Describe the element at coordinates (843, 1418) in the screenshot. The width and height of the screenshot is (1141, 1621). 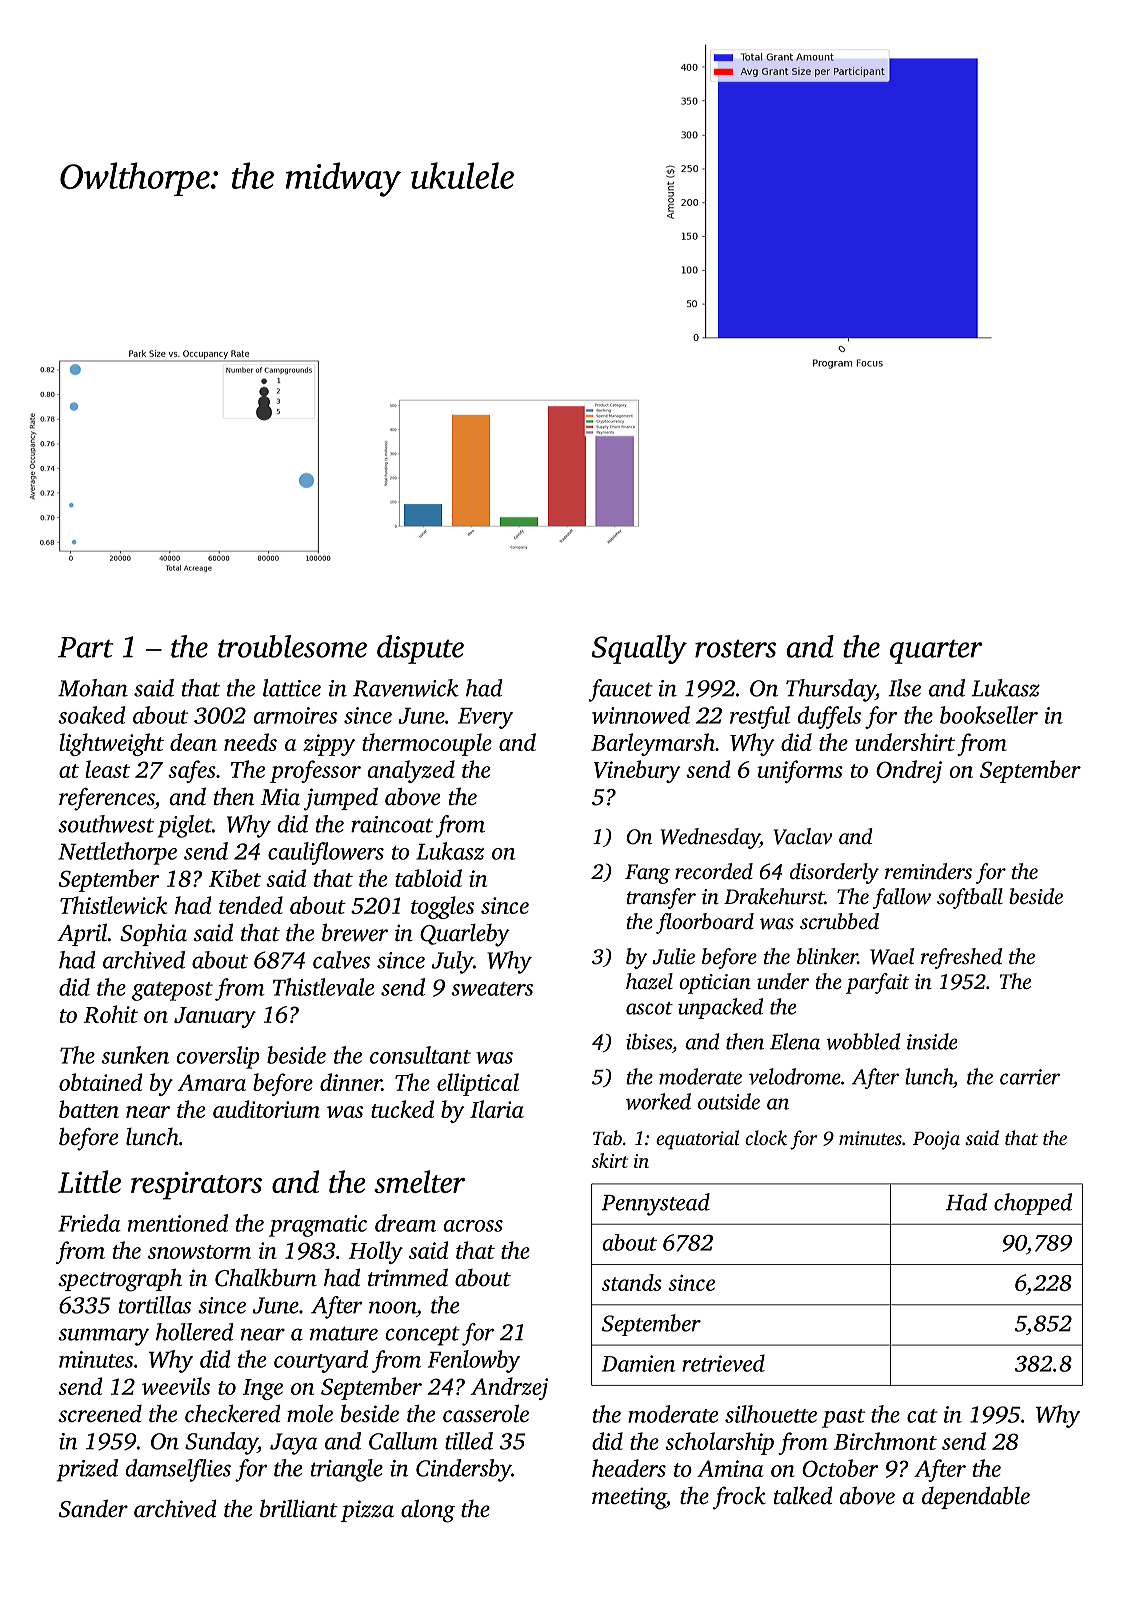
I see `past` at that location.
